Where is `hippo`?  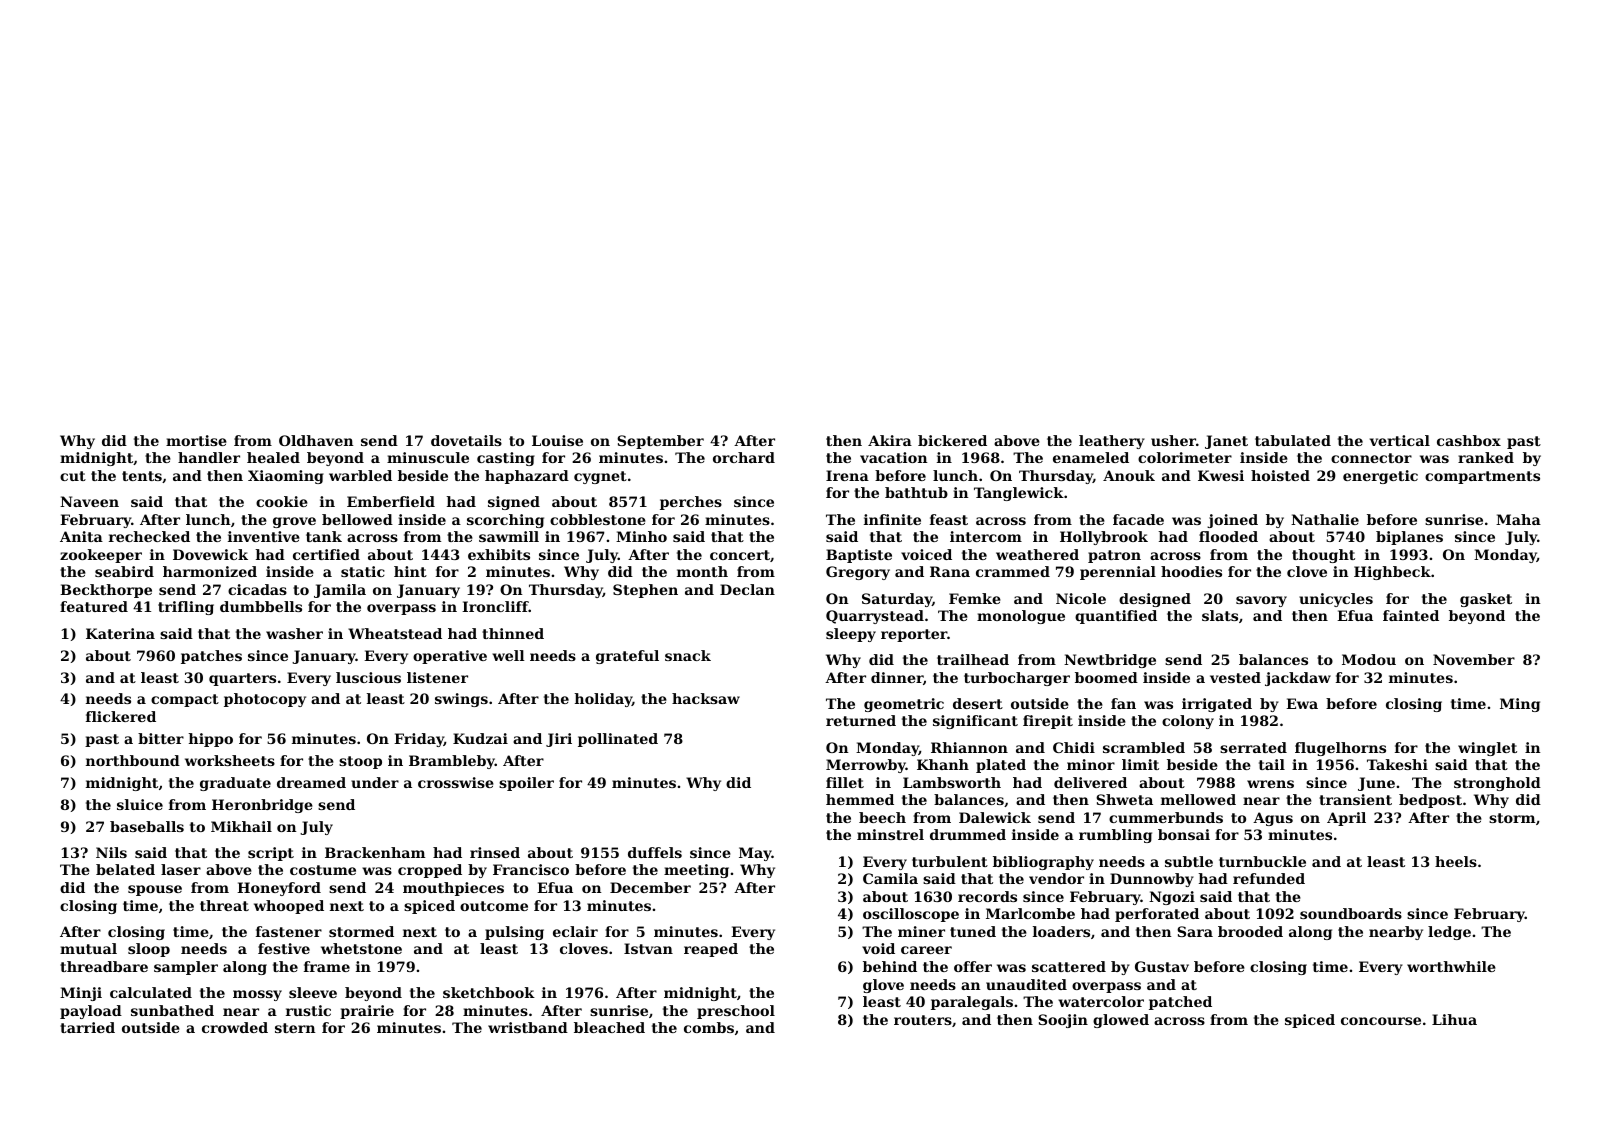
hippo is located at coordinates (210, 740).
